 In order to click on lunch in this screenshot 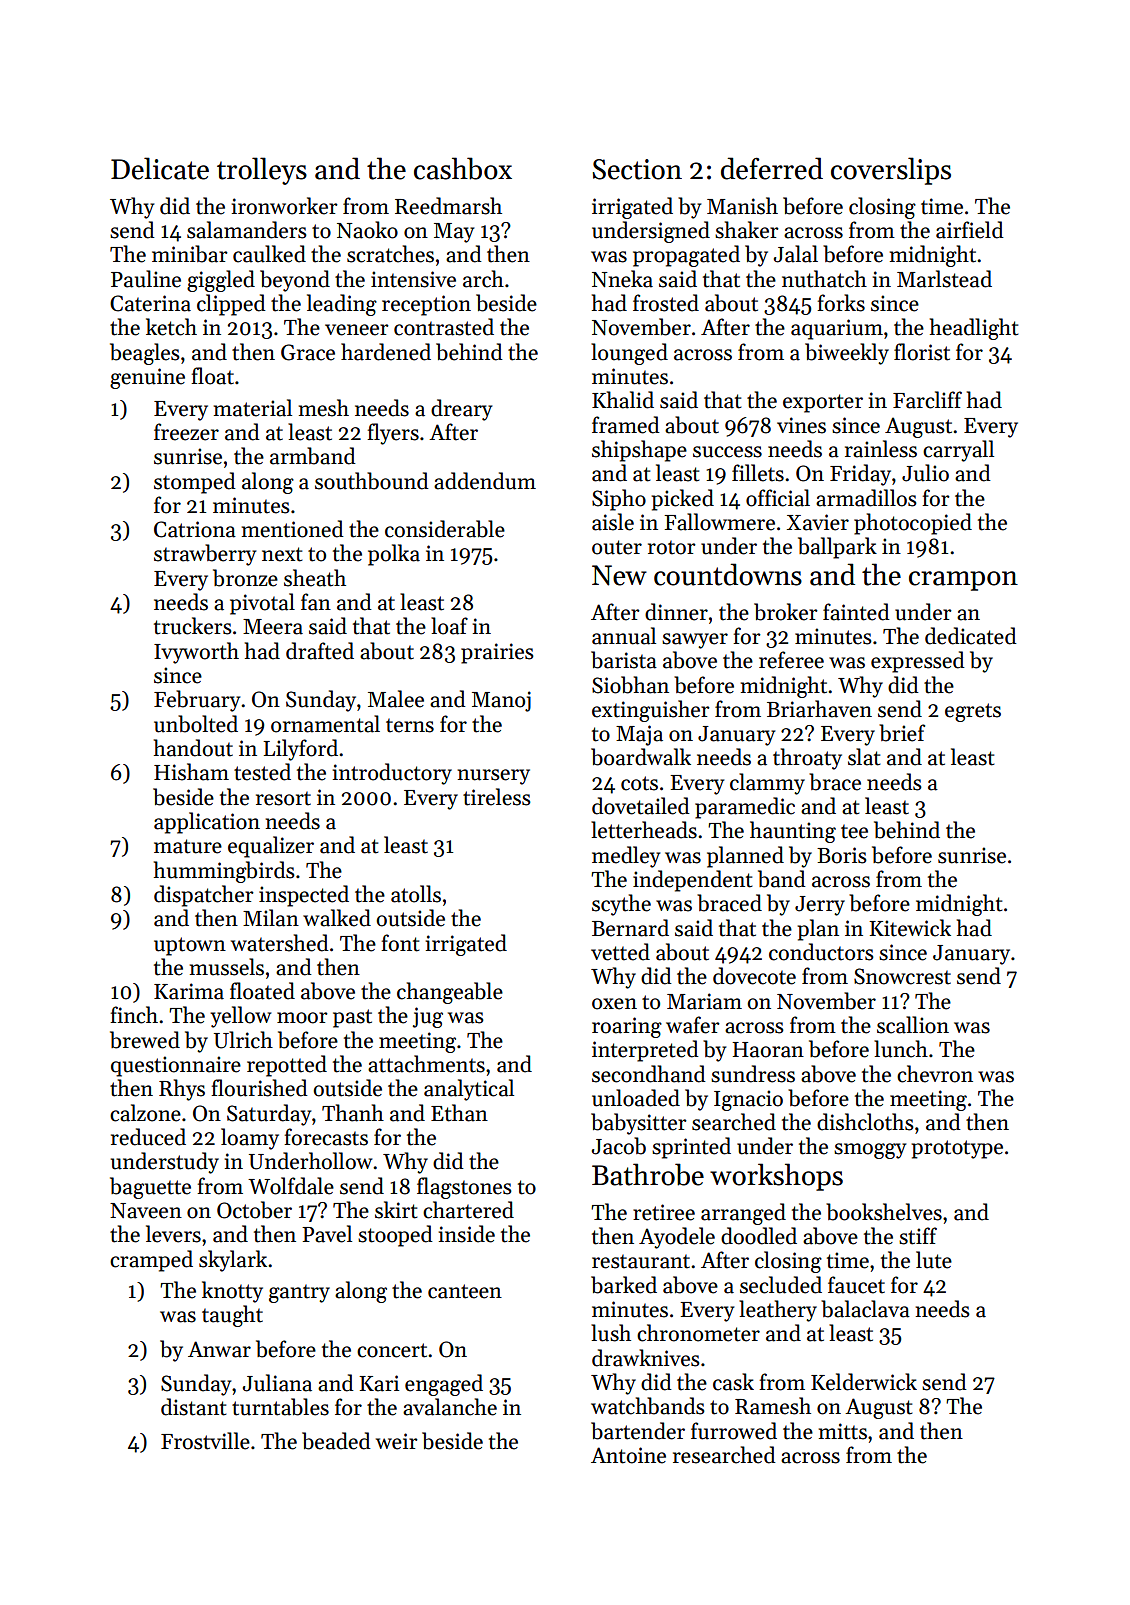, I will do `click(901, 1049)`.
